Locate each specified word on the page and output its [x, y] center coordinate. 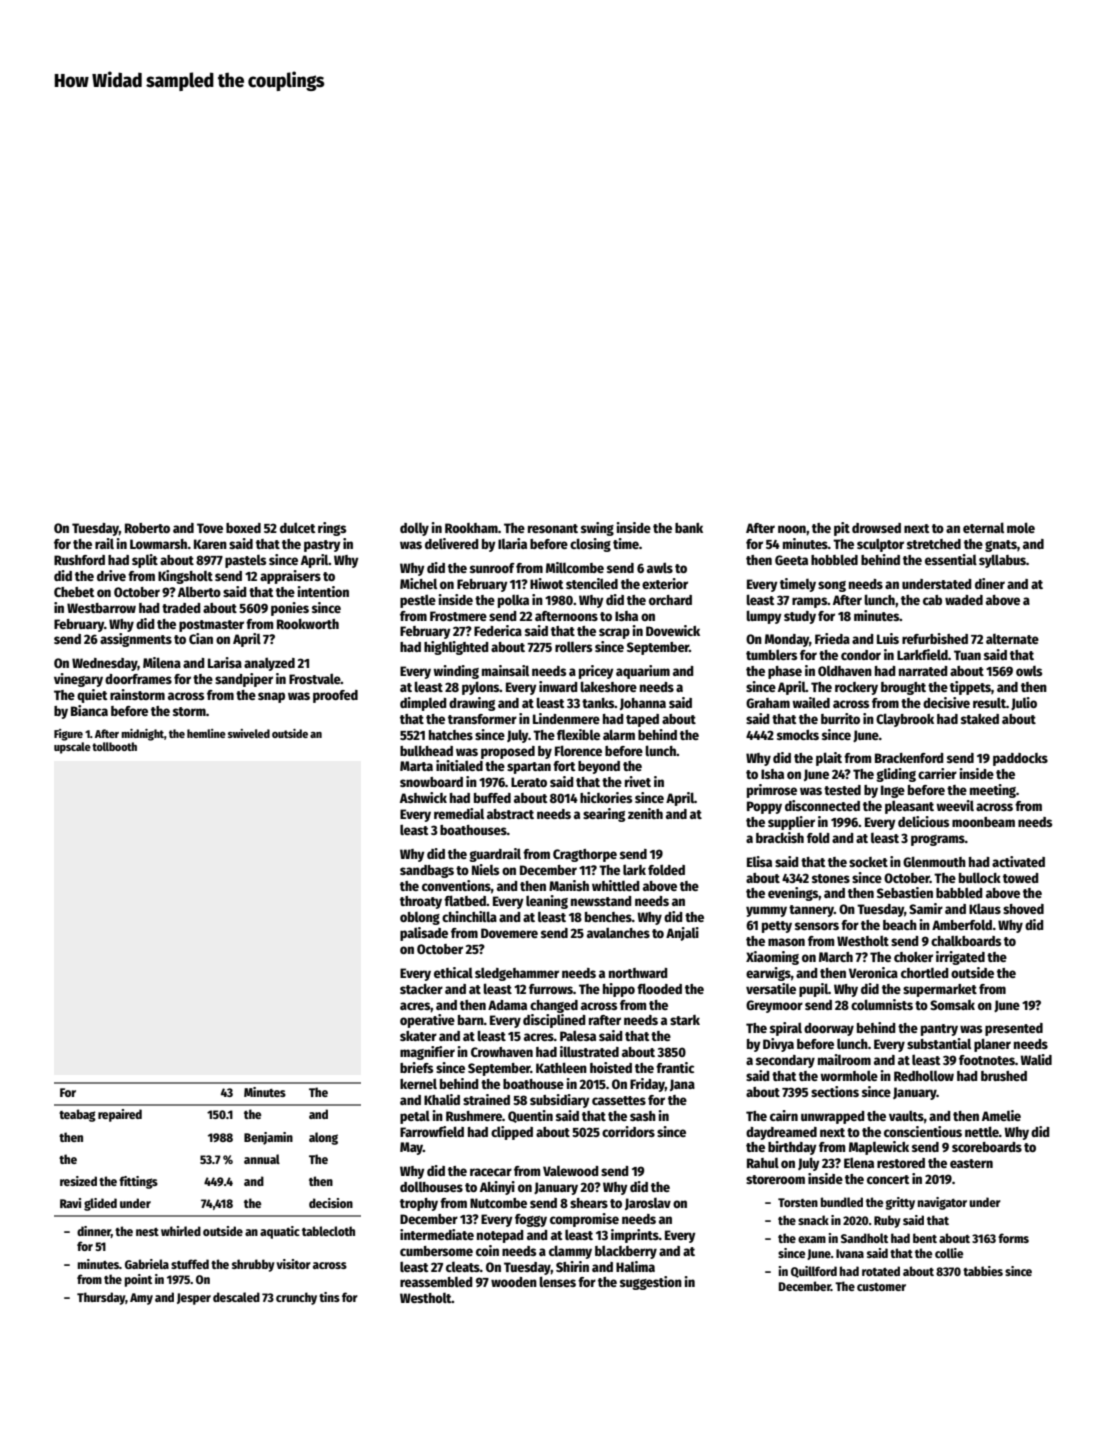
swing [597, 529]
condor [861, 655]
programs [938, 840]
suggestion [651, 1283]
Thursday [101, 1298]
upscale [72, 748]
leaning [547, 902]
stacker [421, 989]
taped [642, 720]
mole [1021, 527]
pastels [245, 561]
